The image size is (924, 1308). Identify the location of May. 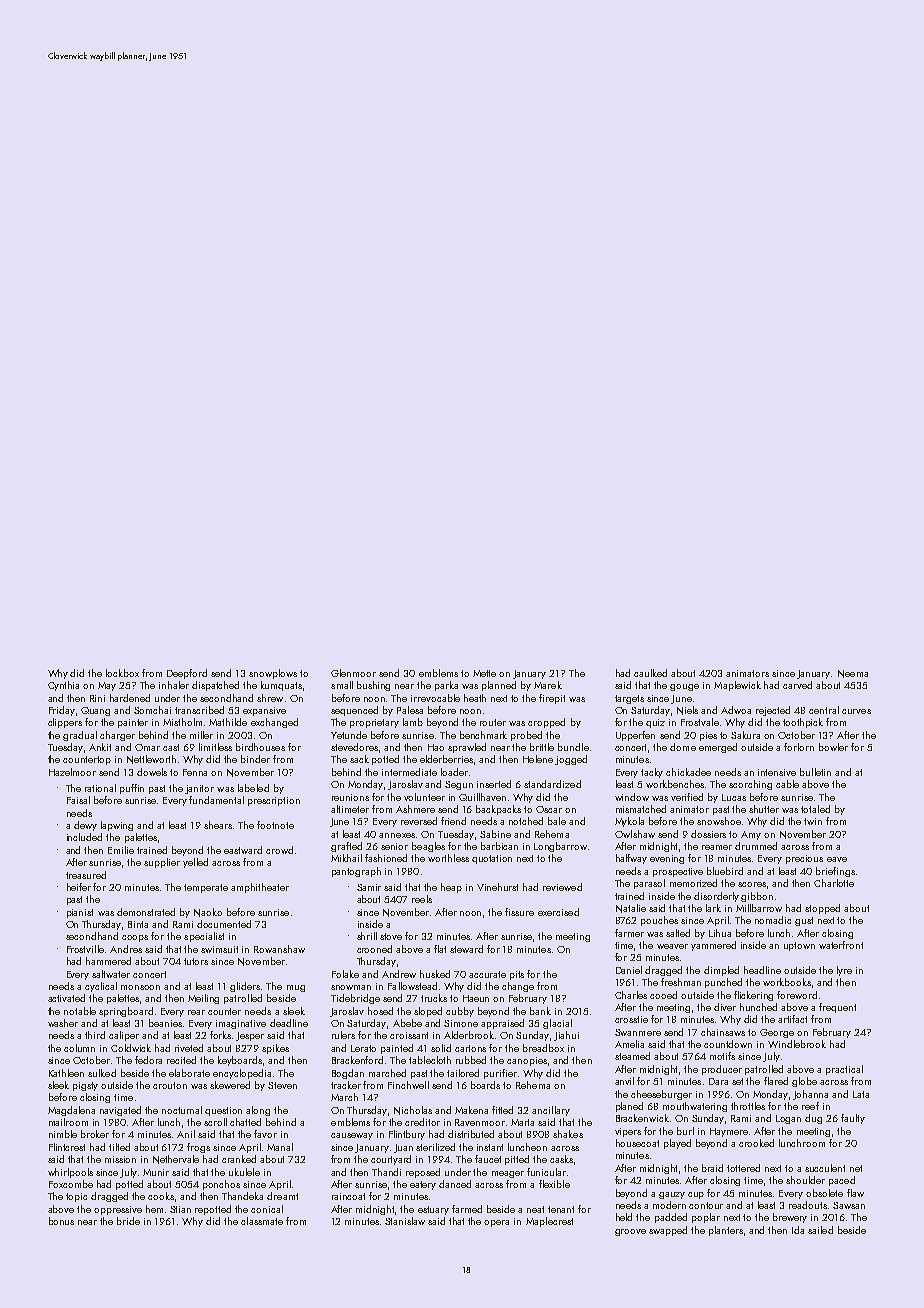
(107, 686).
